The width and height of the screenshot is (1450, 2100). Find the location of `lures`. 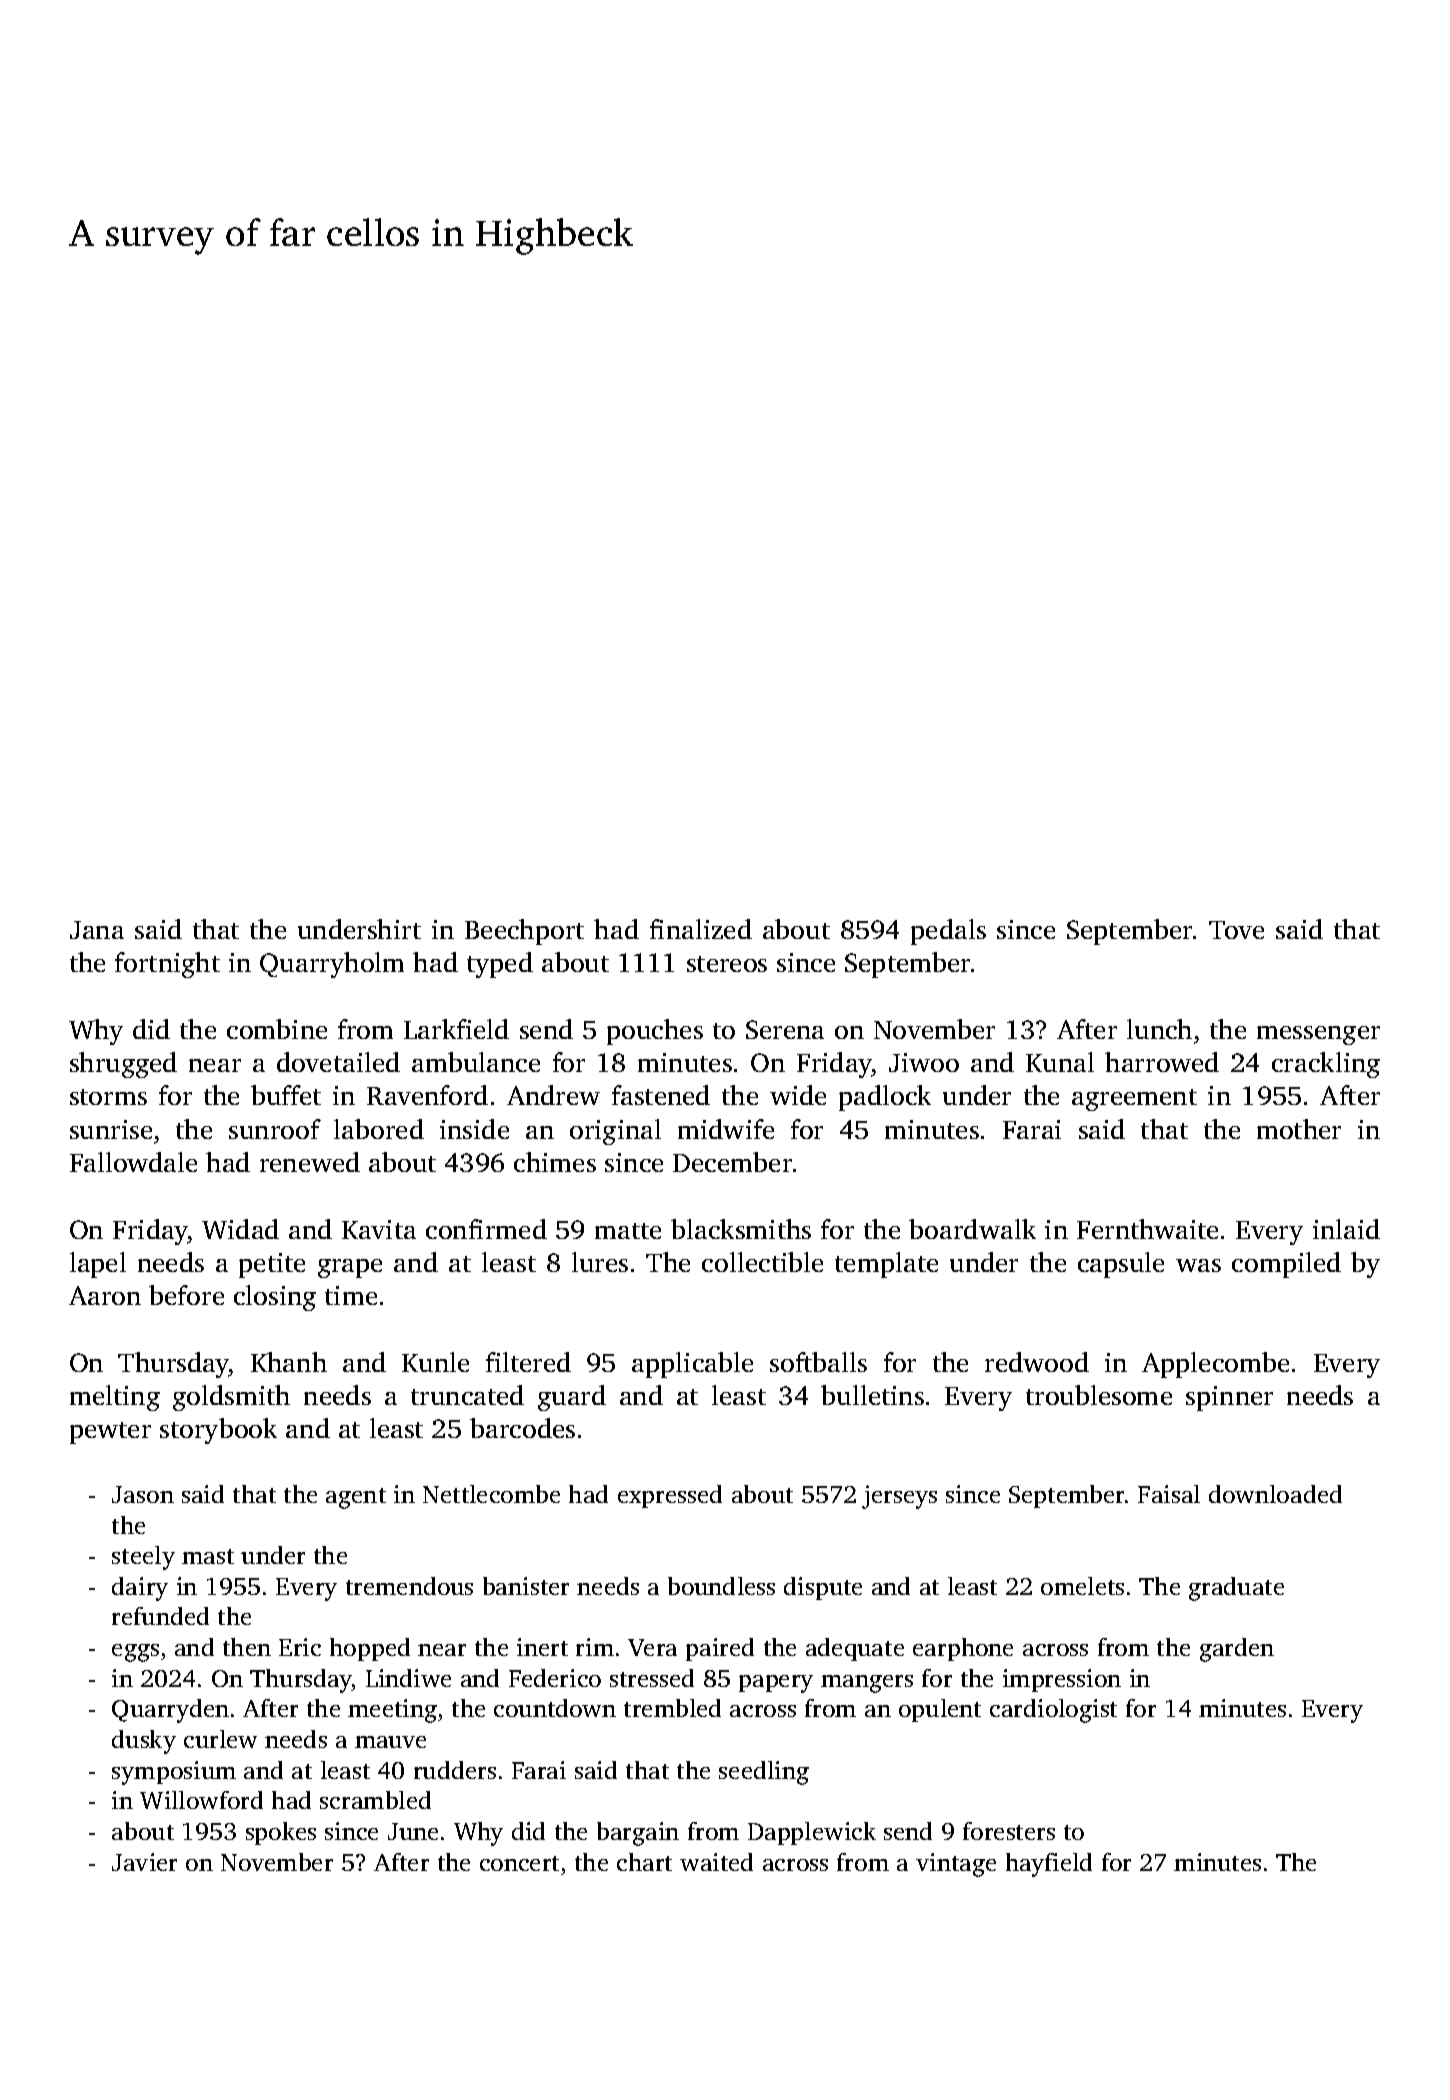

lures is located at coordinates (600, 1262).
